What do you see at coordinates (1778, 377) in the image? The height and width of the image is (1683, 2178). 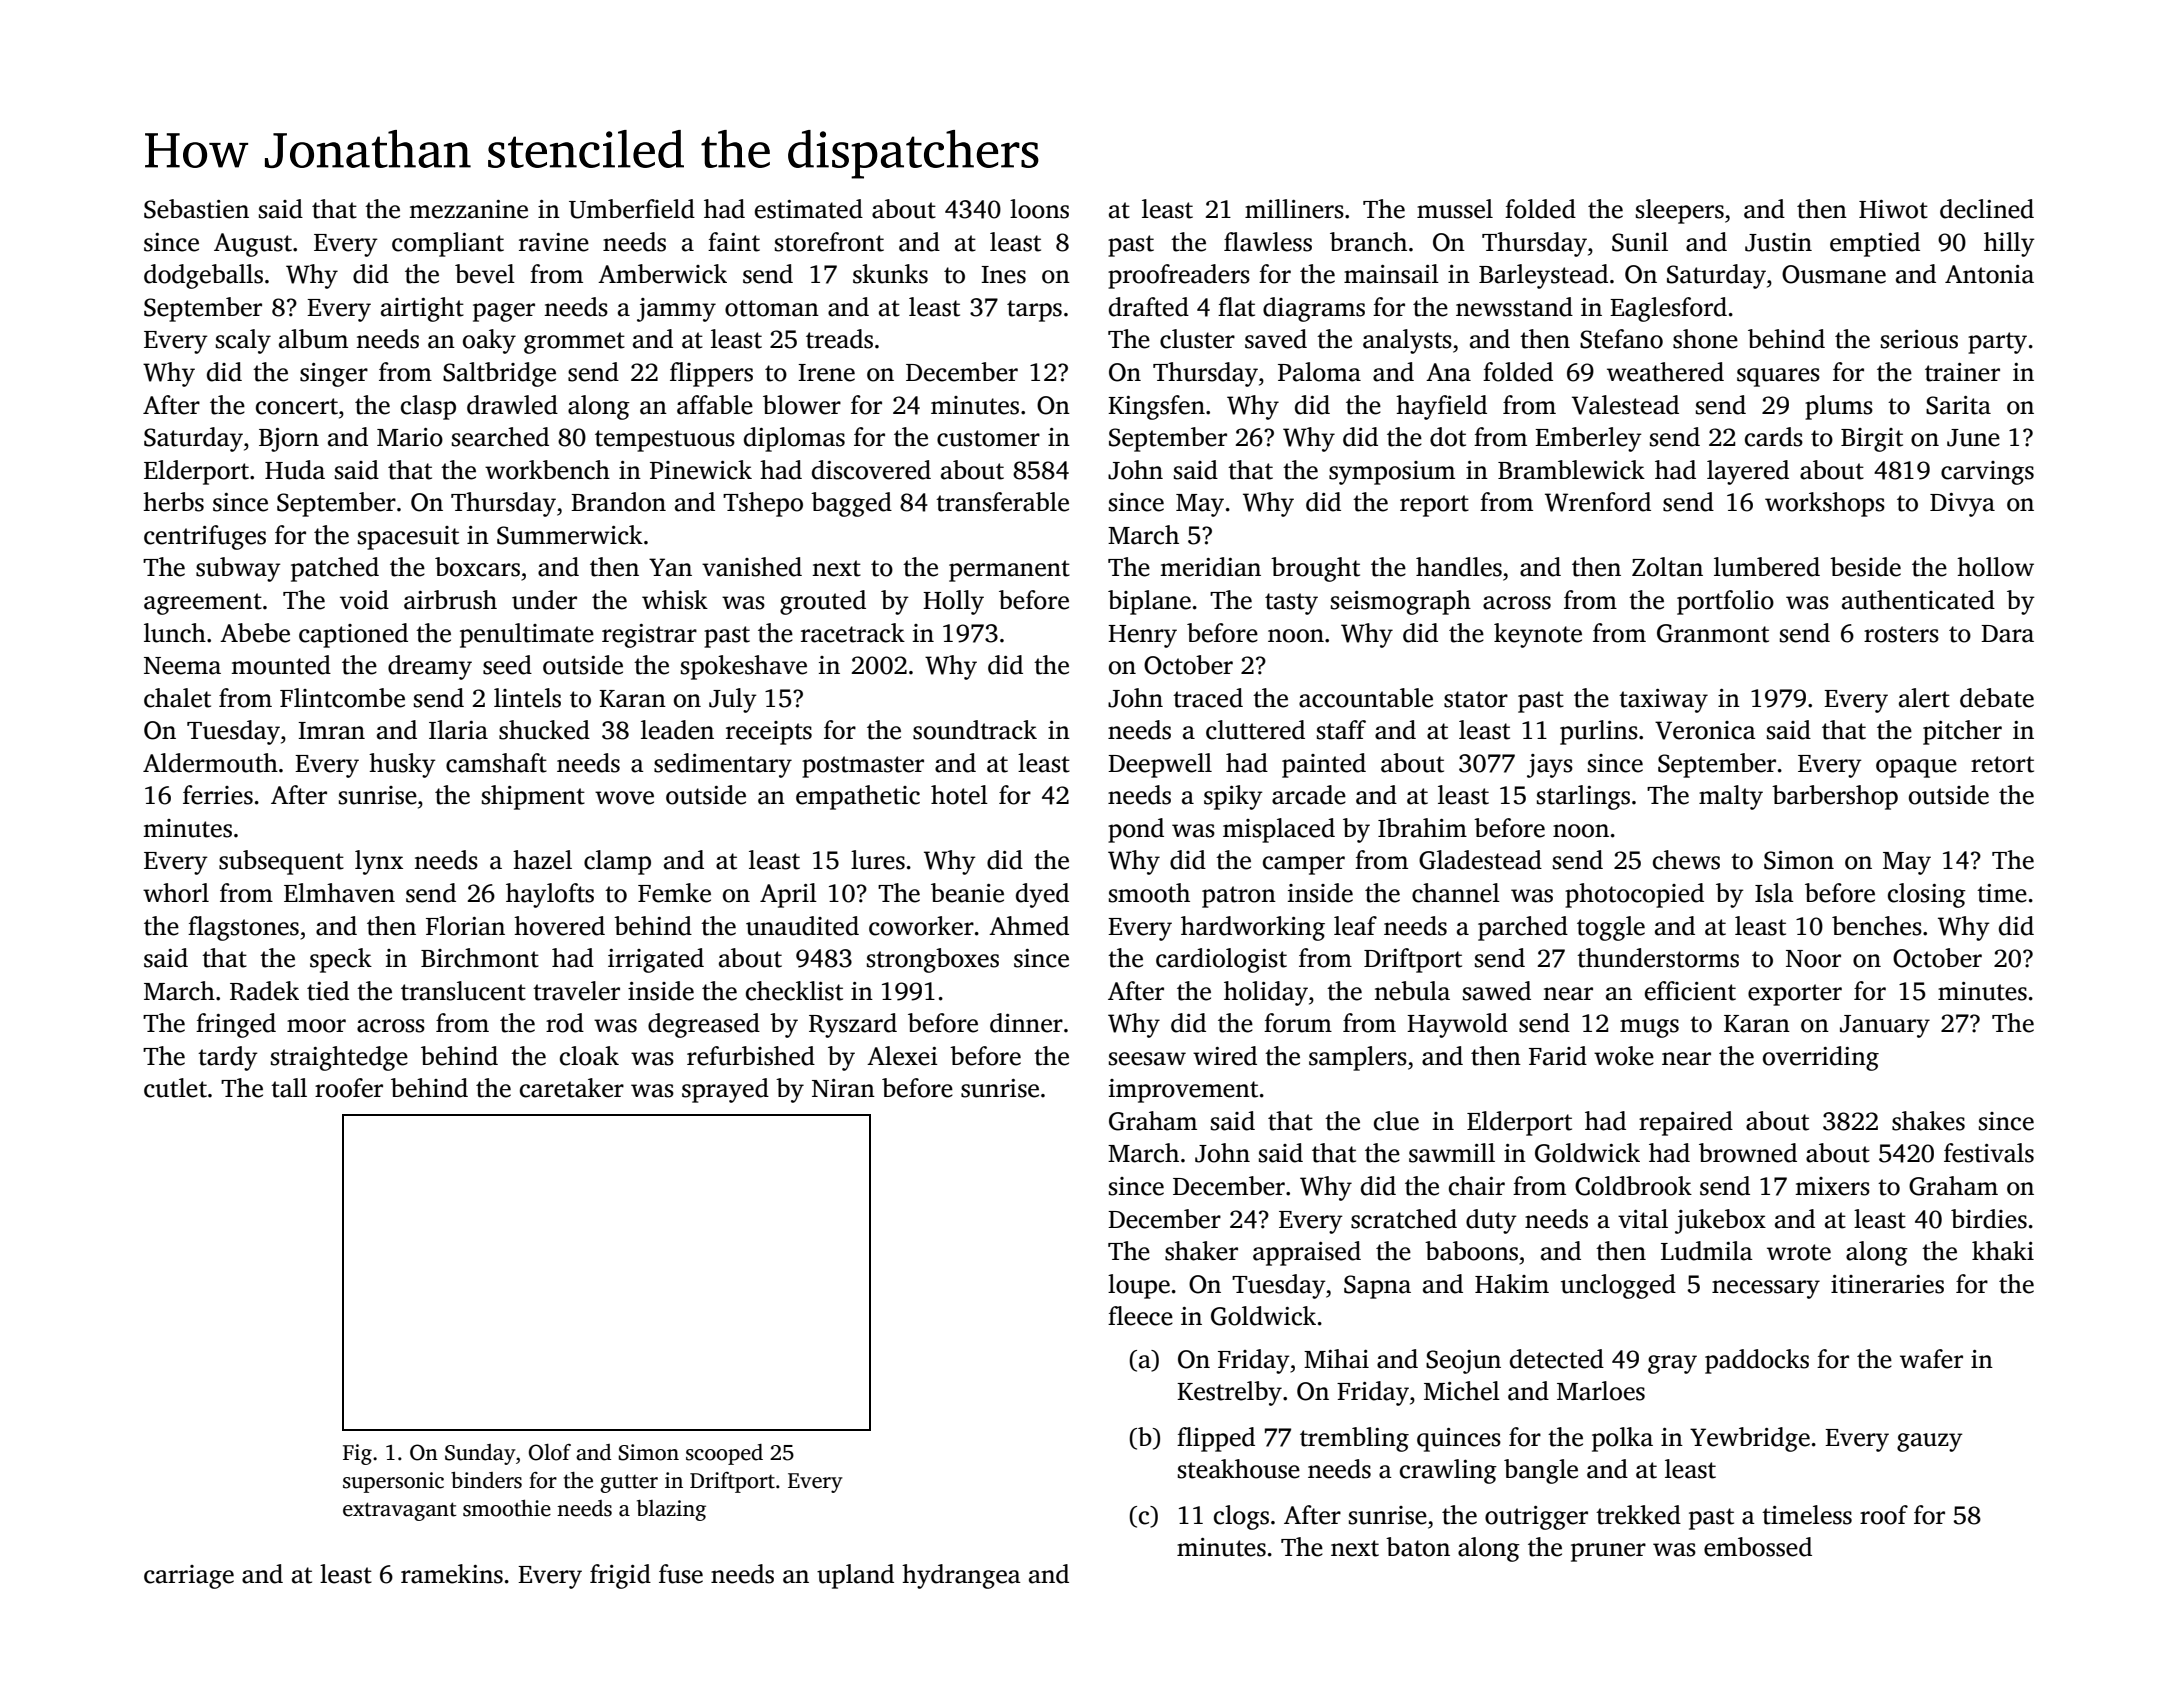 I see `squares` at bounding box center [1778, 377].
